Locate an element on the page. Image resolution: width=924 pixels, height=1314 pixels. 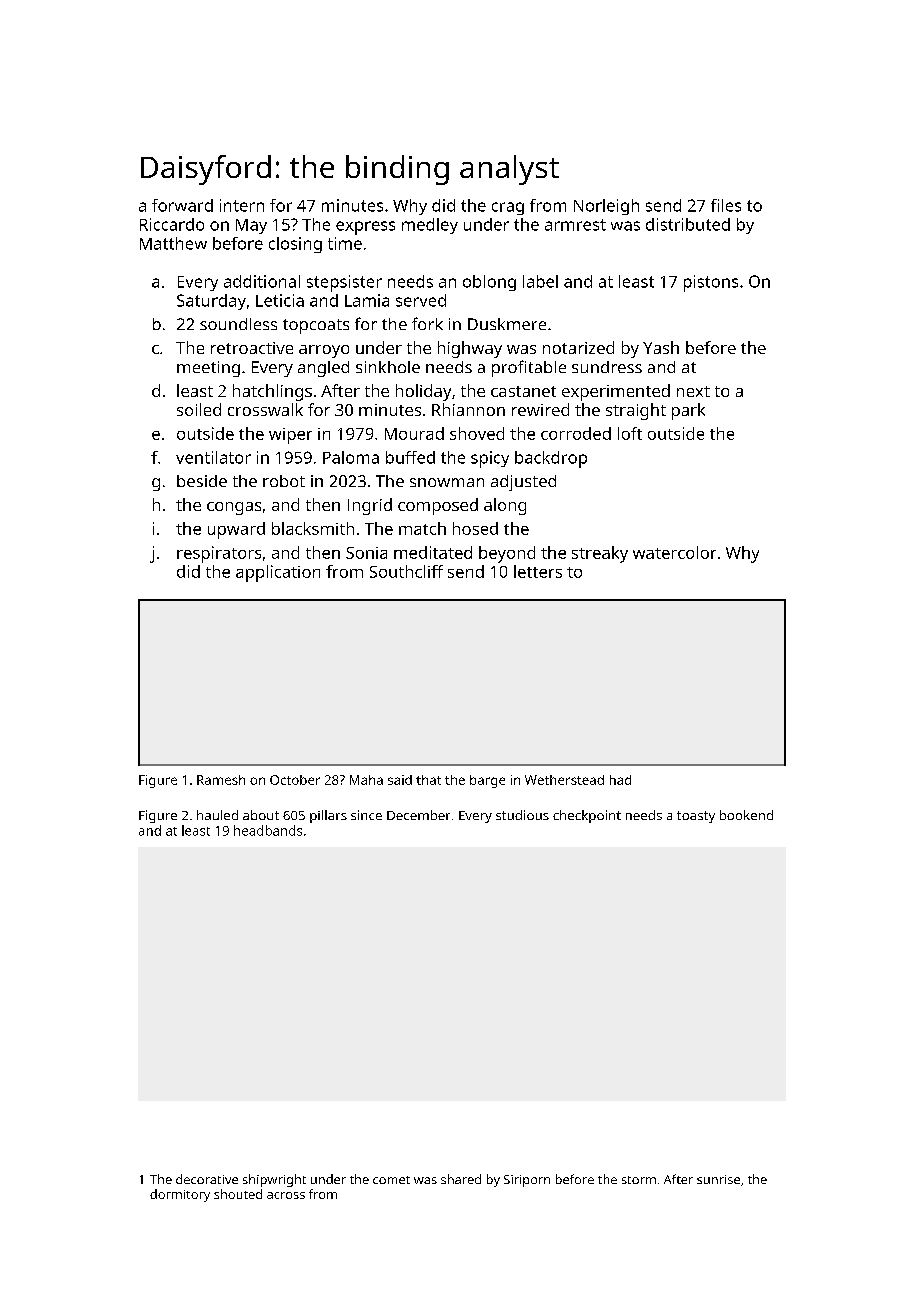
shared is located at coordinates (461, 1179).
